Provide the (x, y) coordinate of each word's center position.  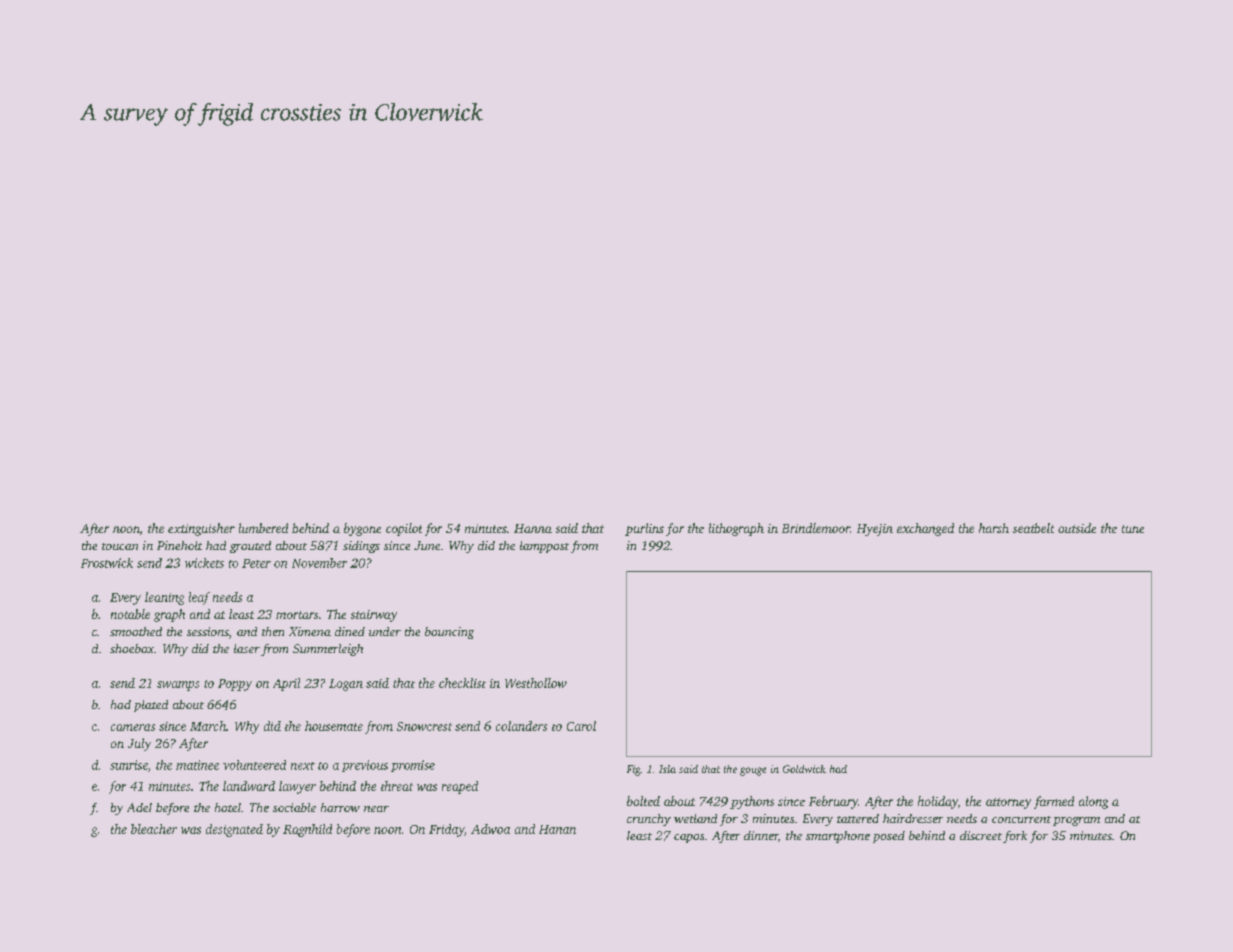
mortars (297, 615)
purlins (644, 529)
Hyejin (875, 530)
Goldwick (804, 769)
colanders (521, 726)
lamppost (544, 547)
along (1093, 802)
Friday (446, 830)
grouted (250, 547)
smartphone (838, 837)
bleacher (154, 829)
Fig (634, 770)
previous (365, 766)
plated (151, 706)
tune (1133, 529)
